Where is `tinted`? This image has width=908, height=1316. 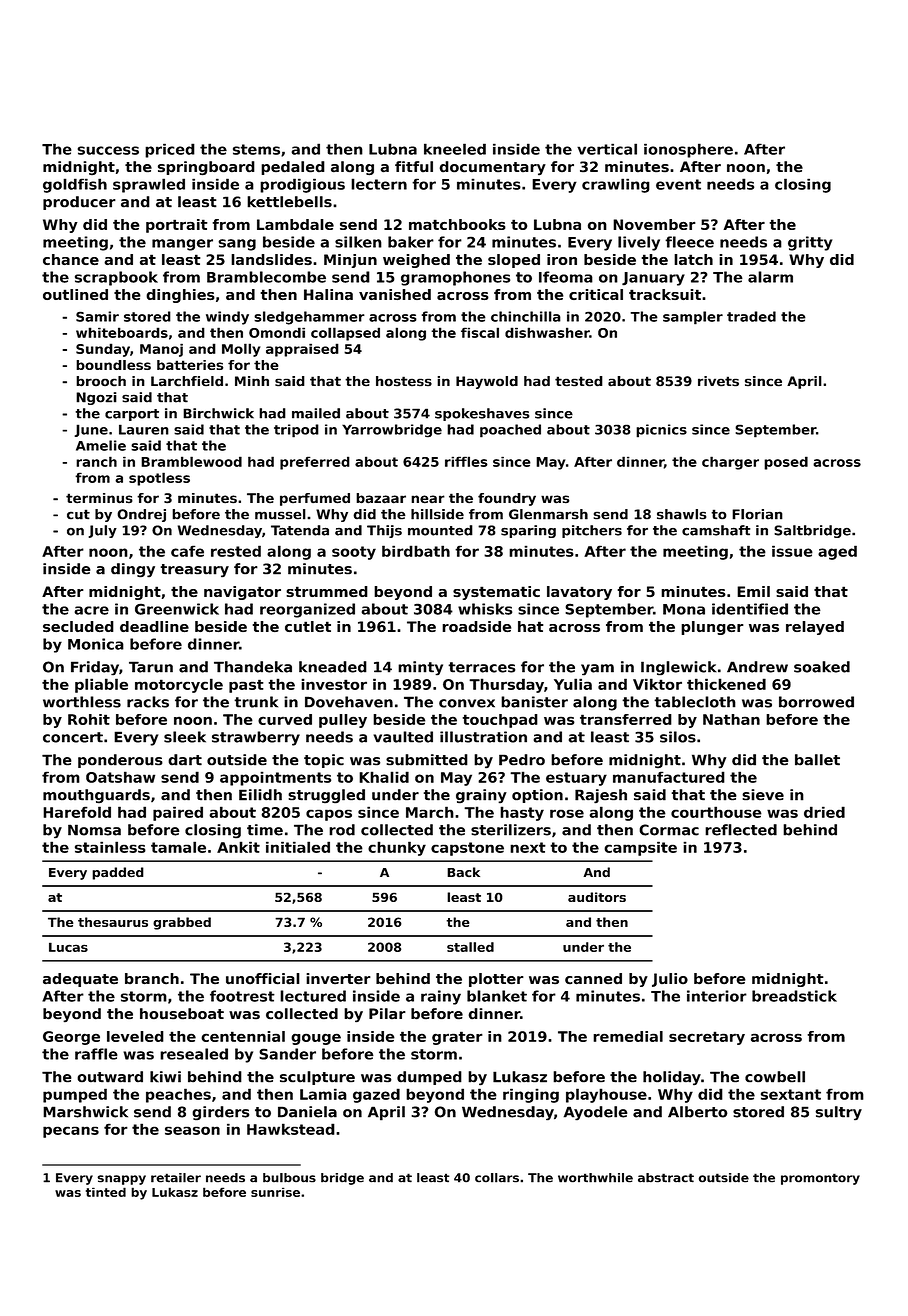 tinted is located at coordinates (106, 1192).
